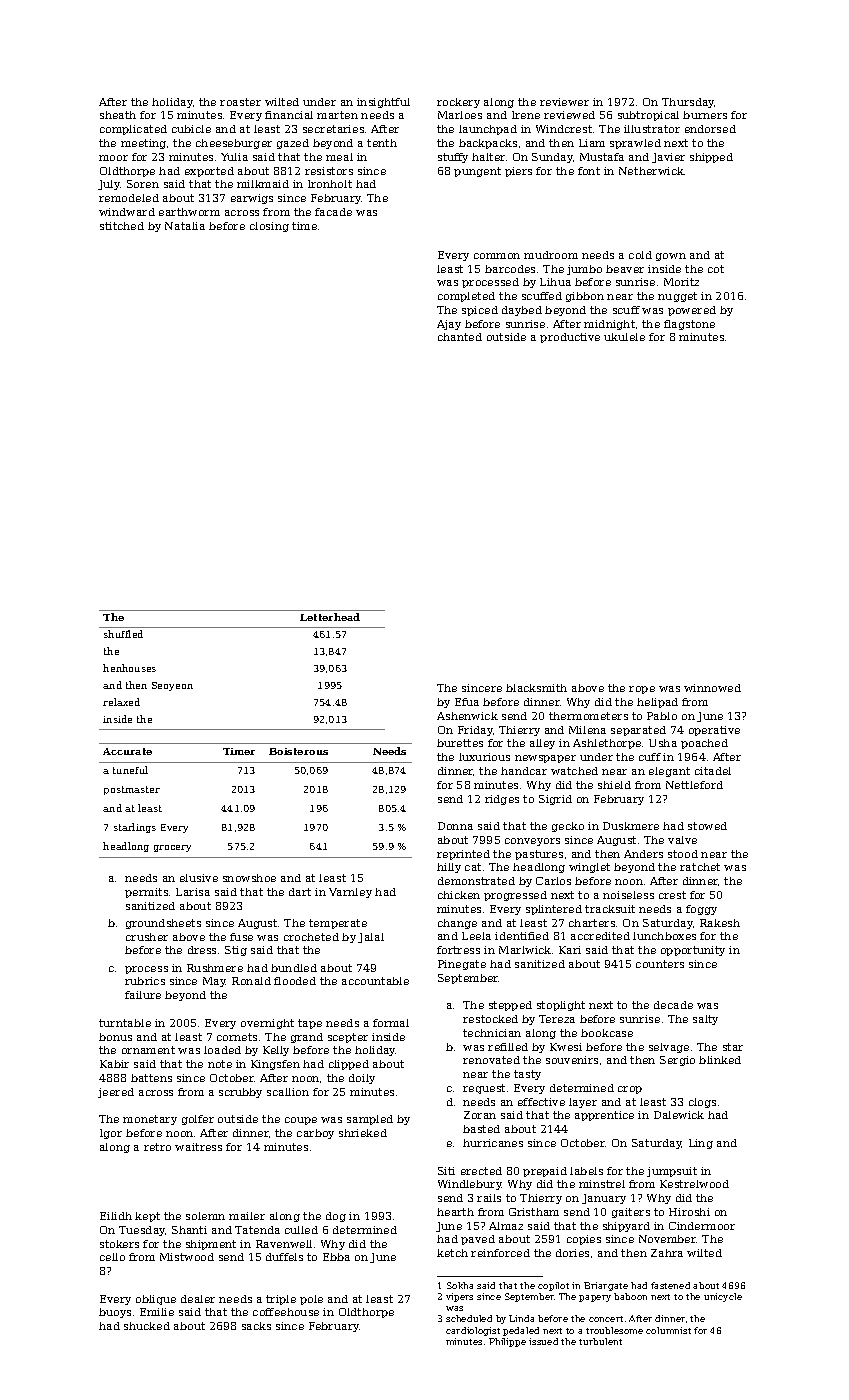  What do you see at coordinates (713, 771) in the page?
I see `citadel` at bounding box center [713, 771].
